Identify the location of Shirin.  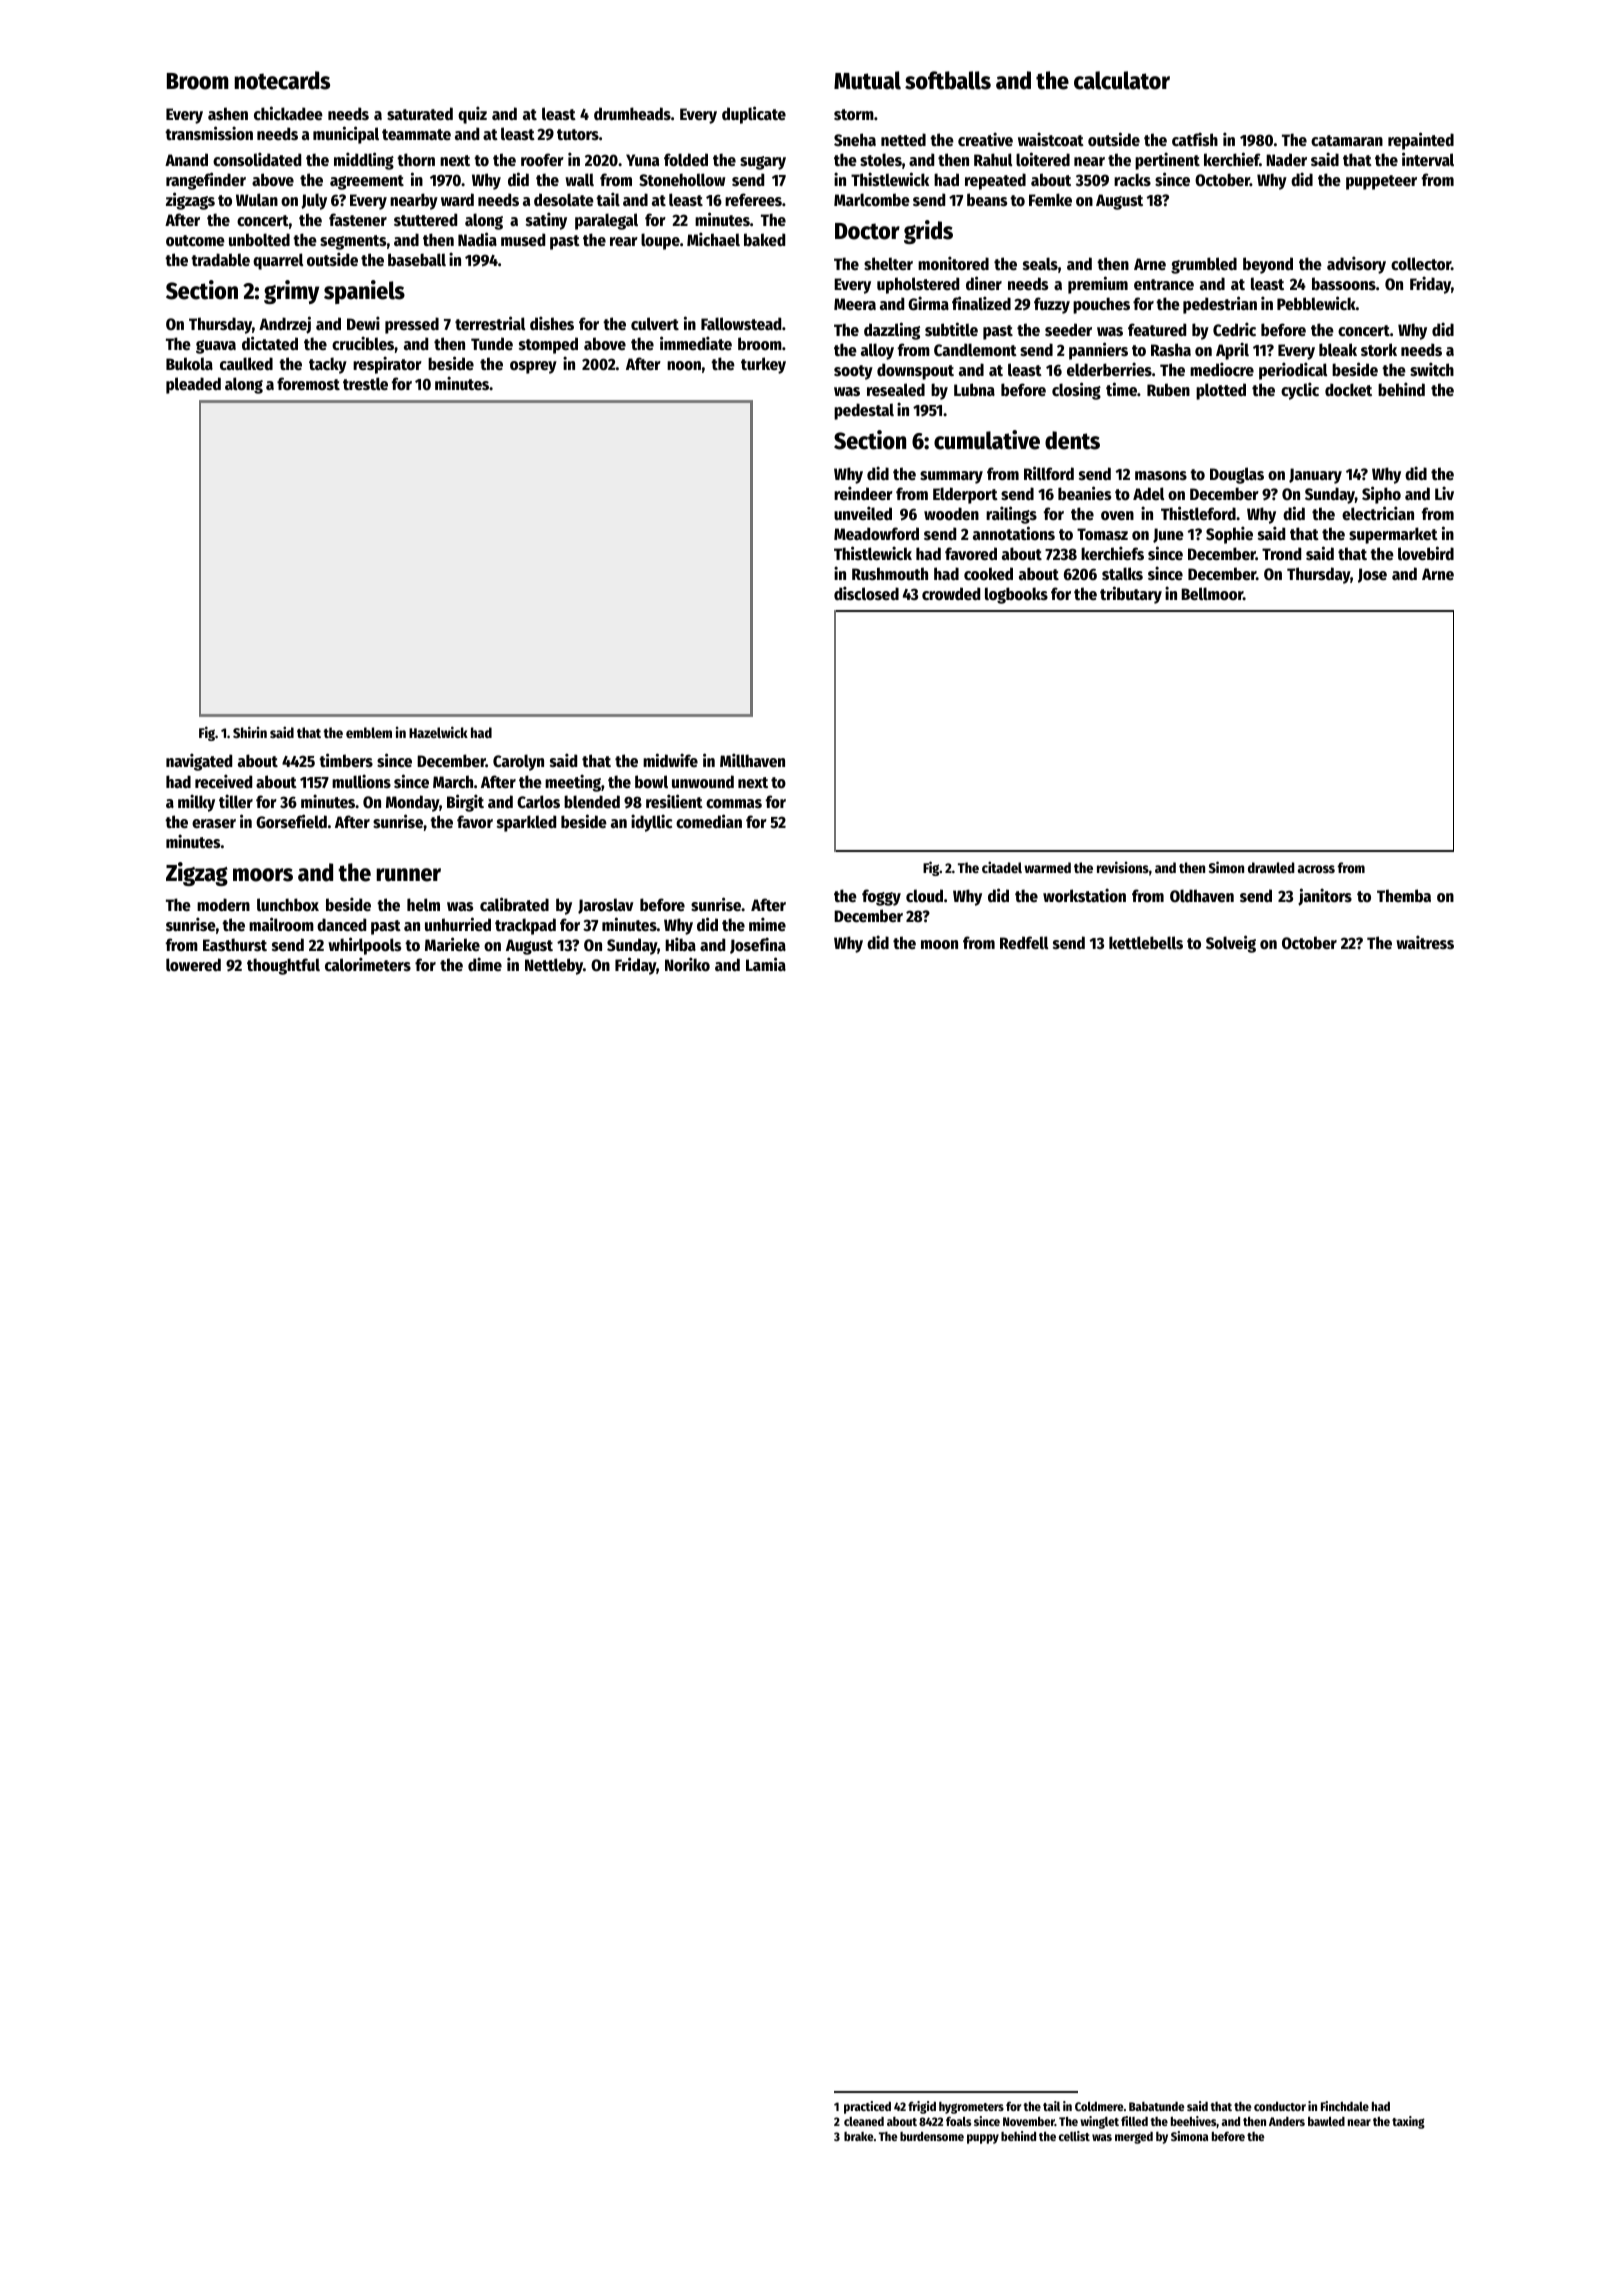
(250, 732).
